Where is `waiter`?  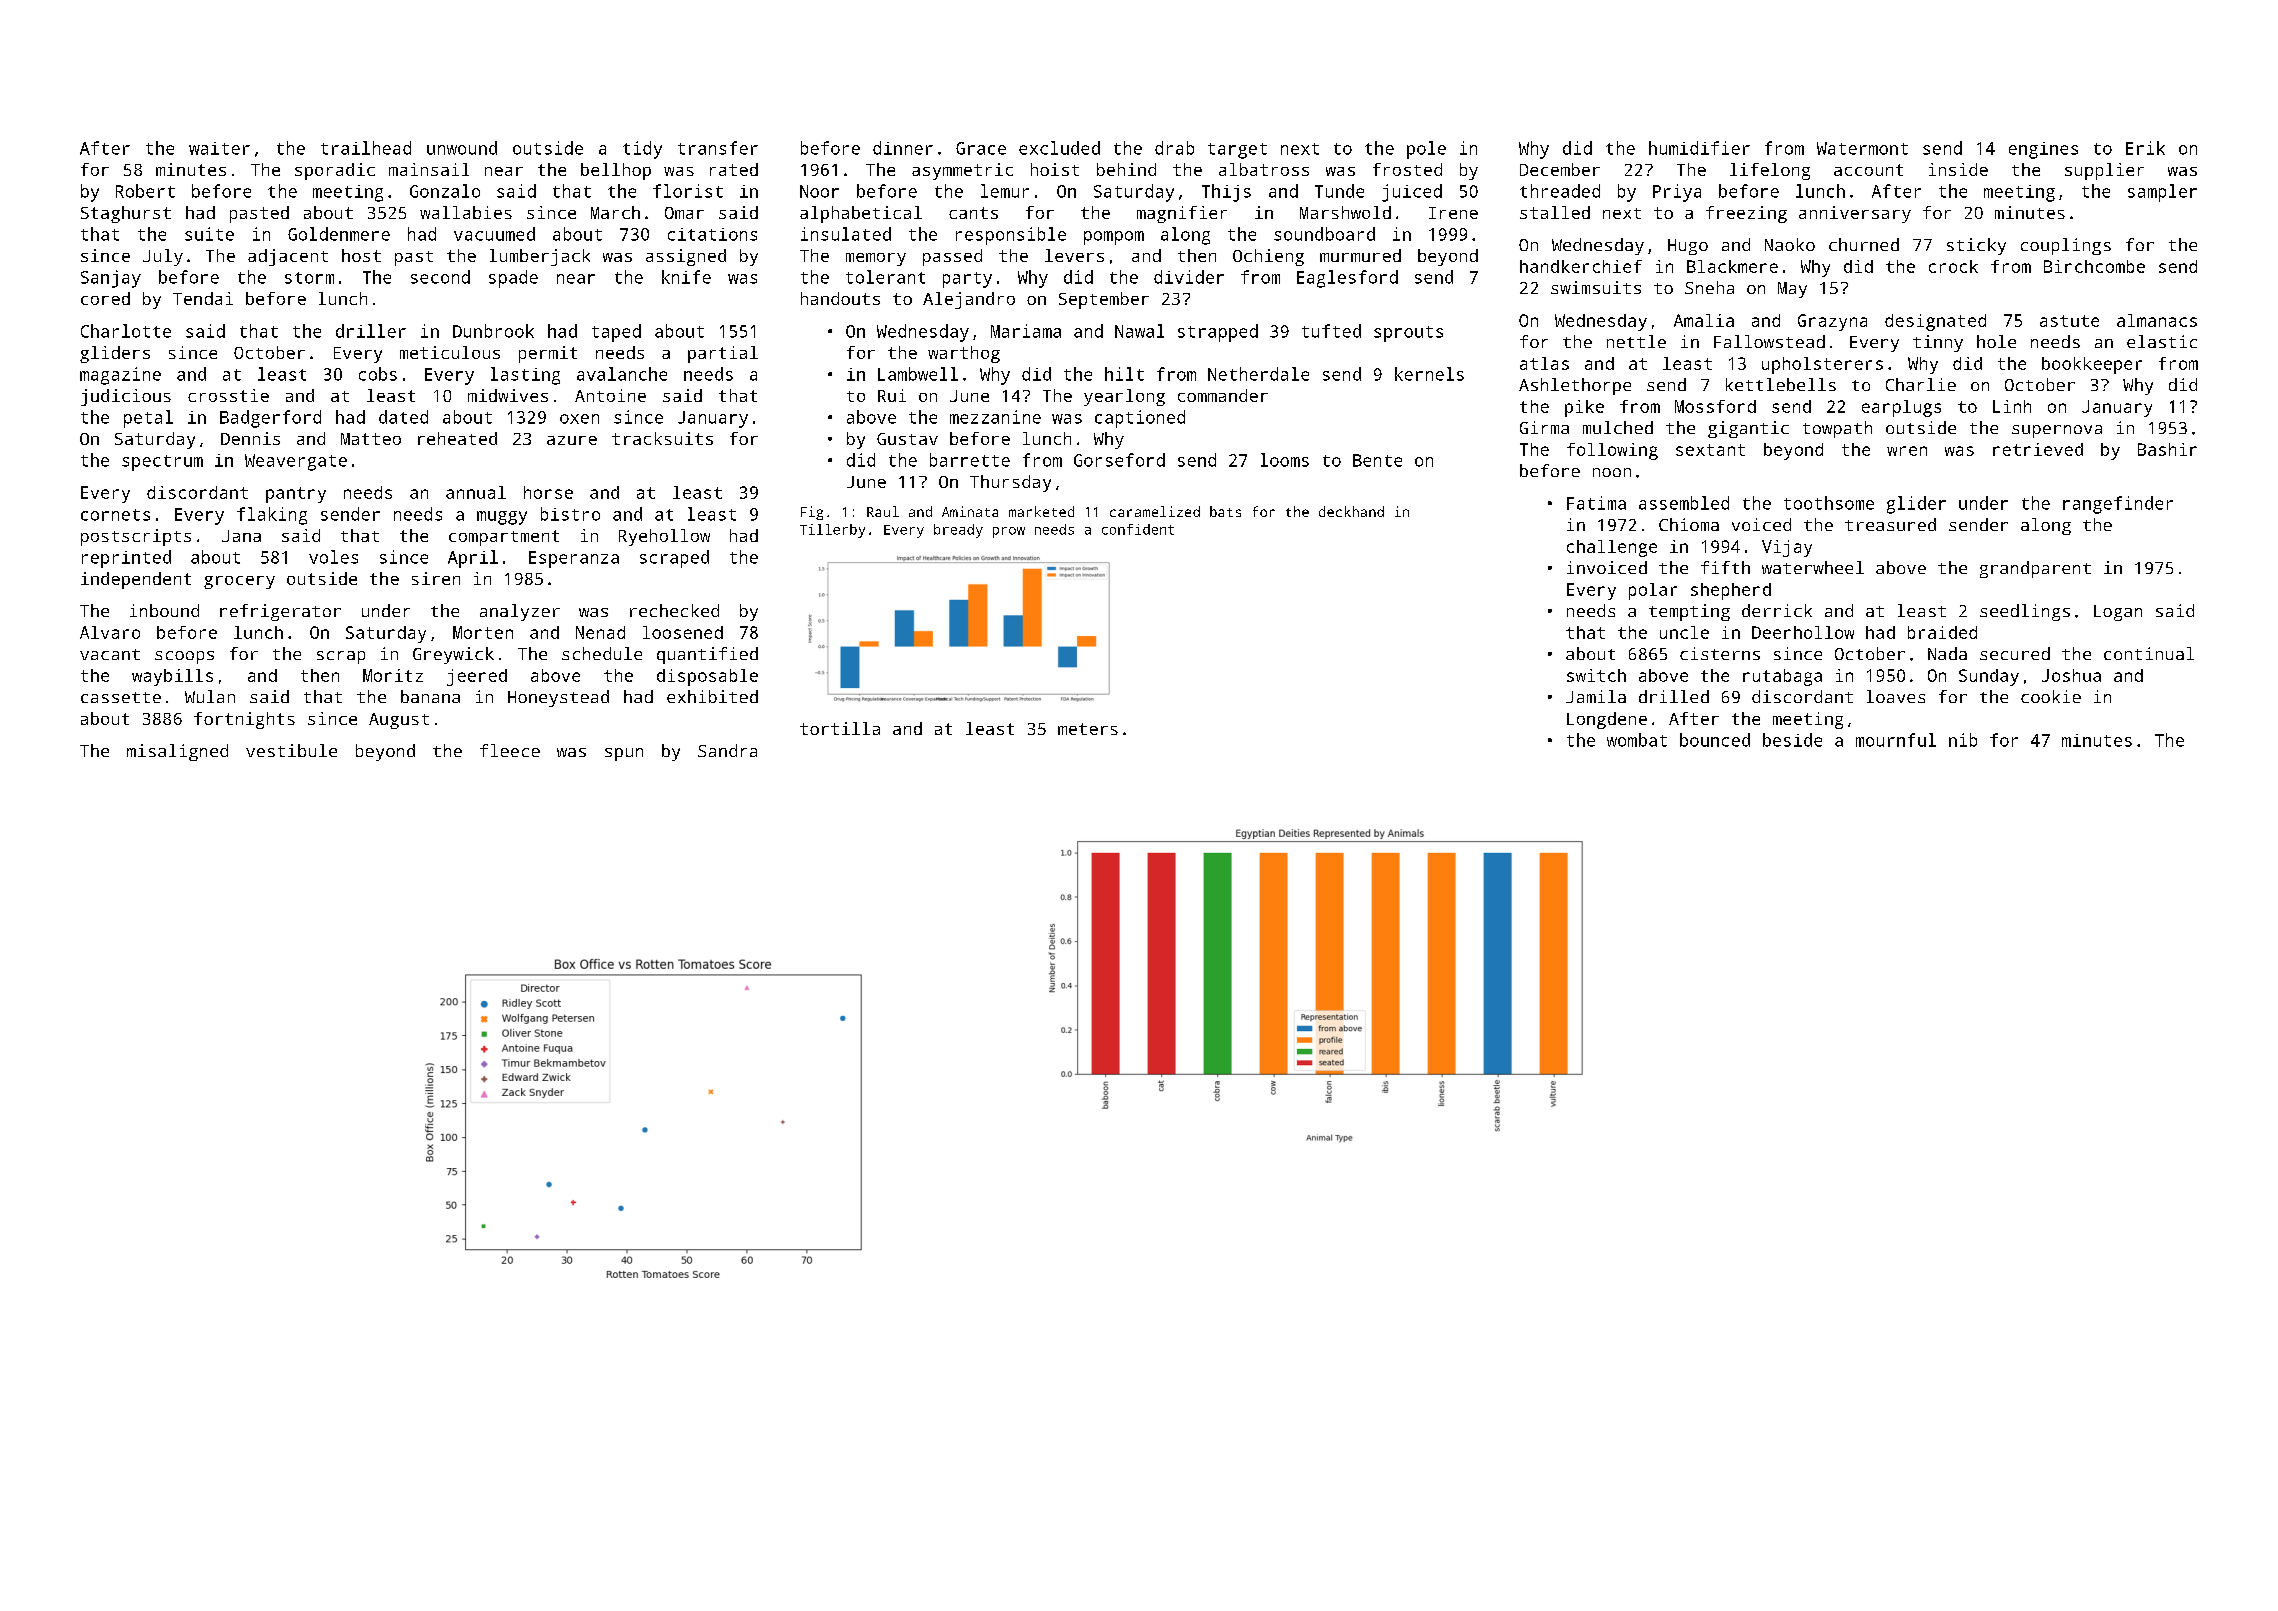
waiter is located at coordinates (219, 148).
